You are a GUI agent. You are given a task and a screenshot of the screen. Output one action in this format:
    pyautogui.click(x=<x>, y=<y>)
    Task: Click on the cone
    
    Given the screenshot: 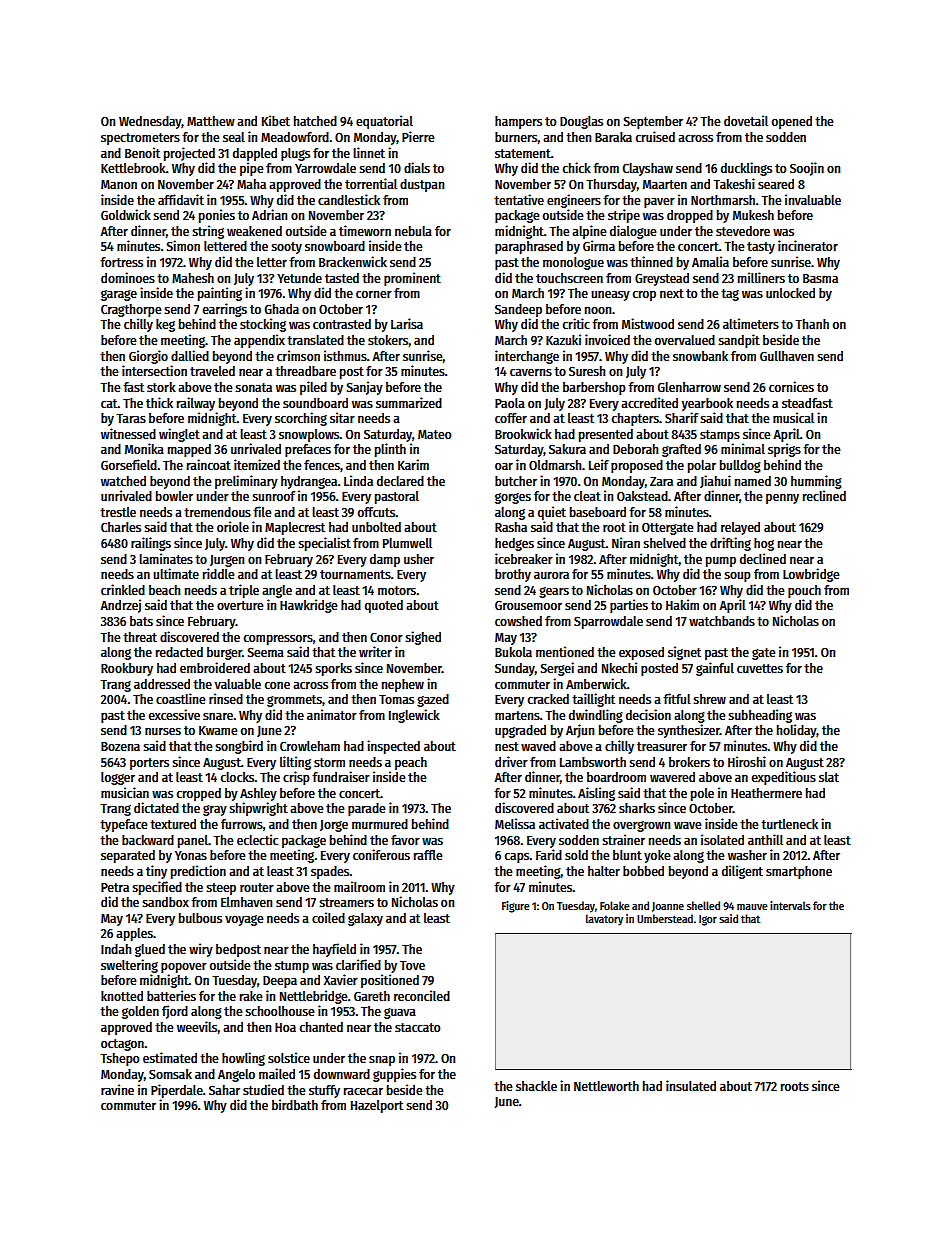 What is the action you would take?
    pyautogui.click(x=277, y=685)
